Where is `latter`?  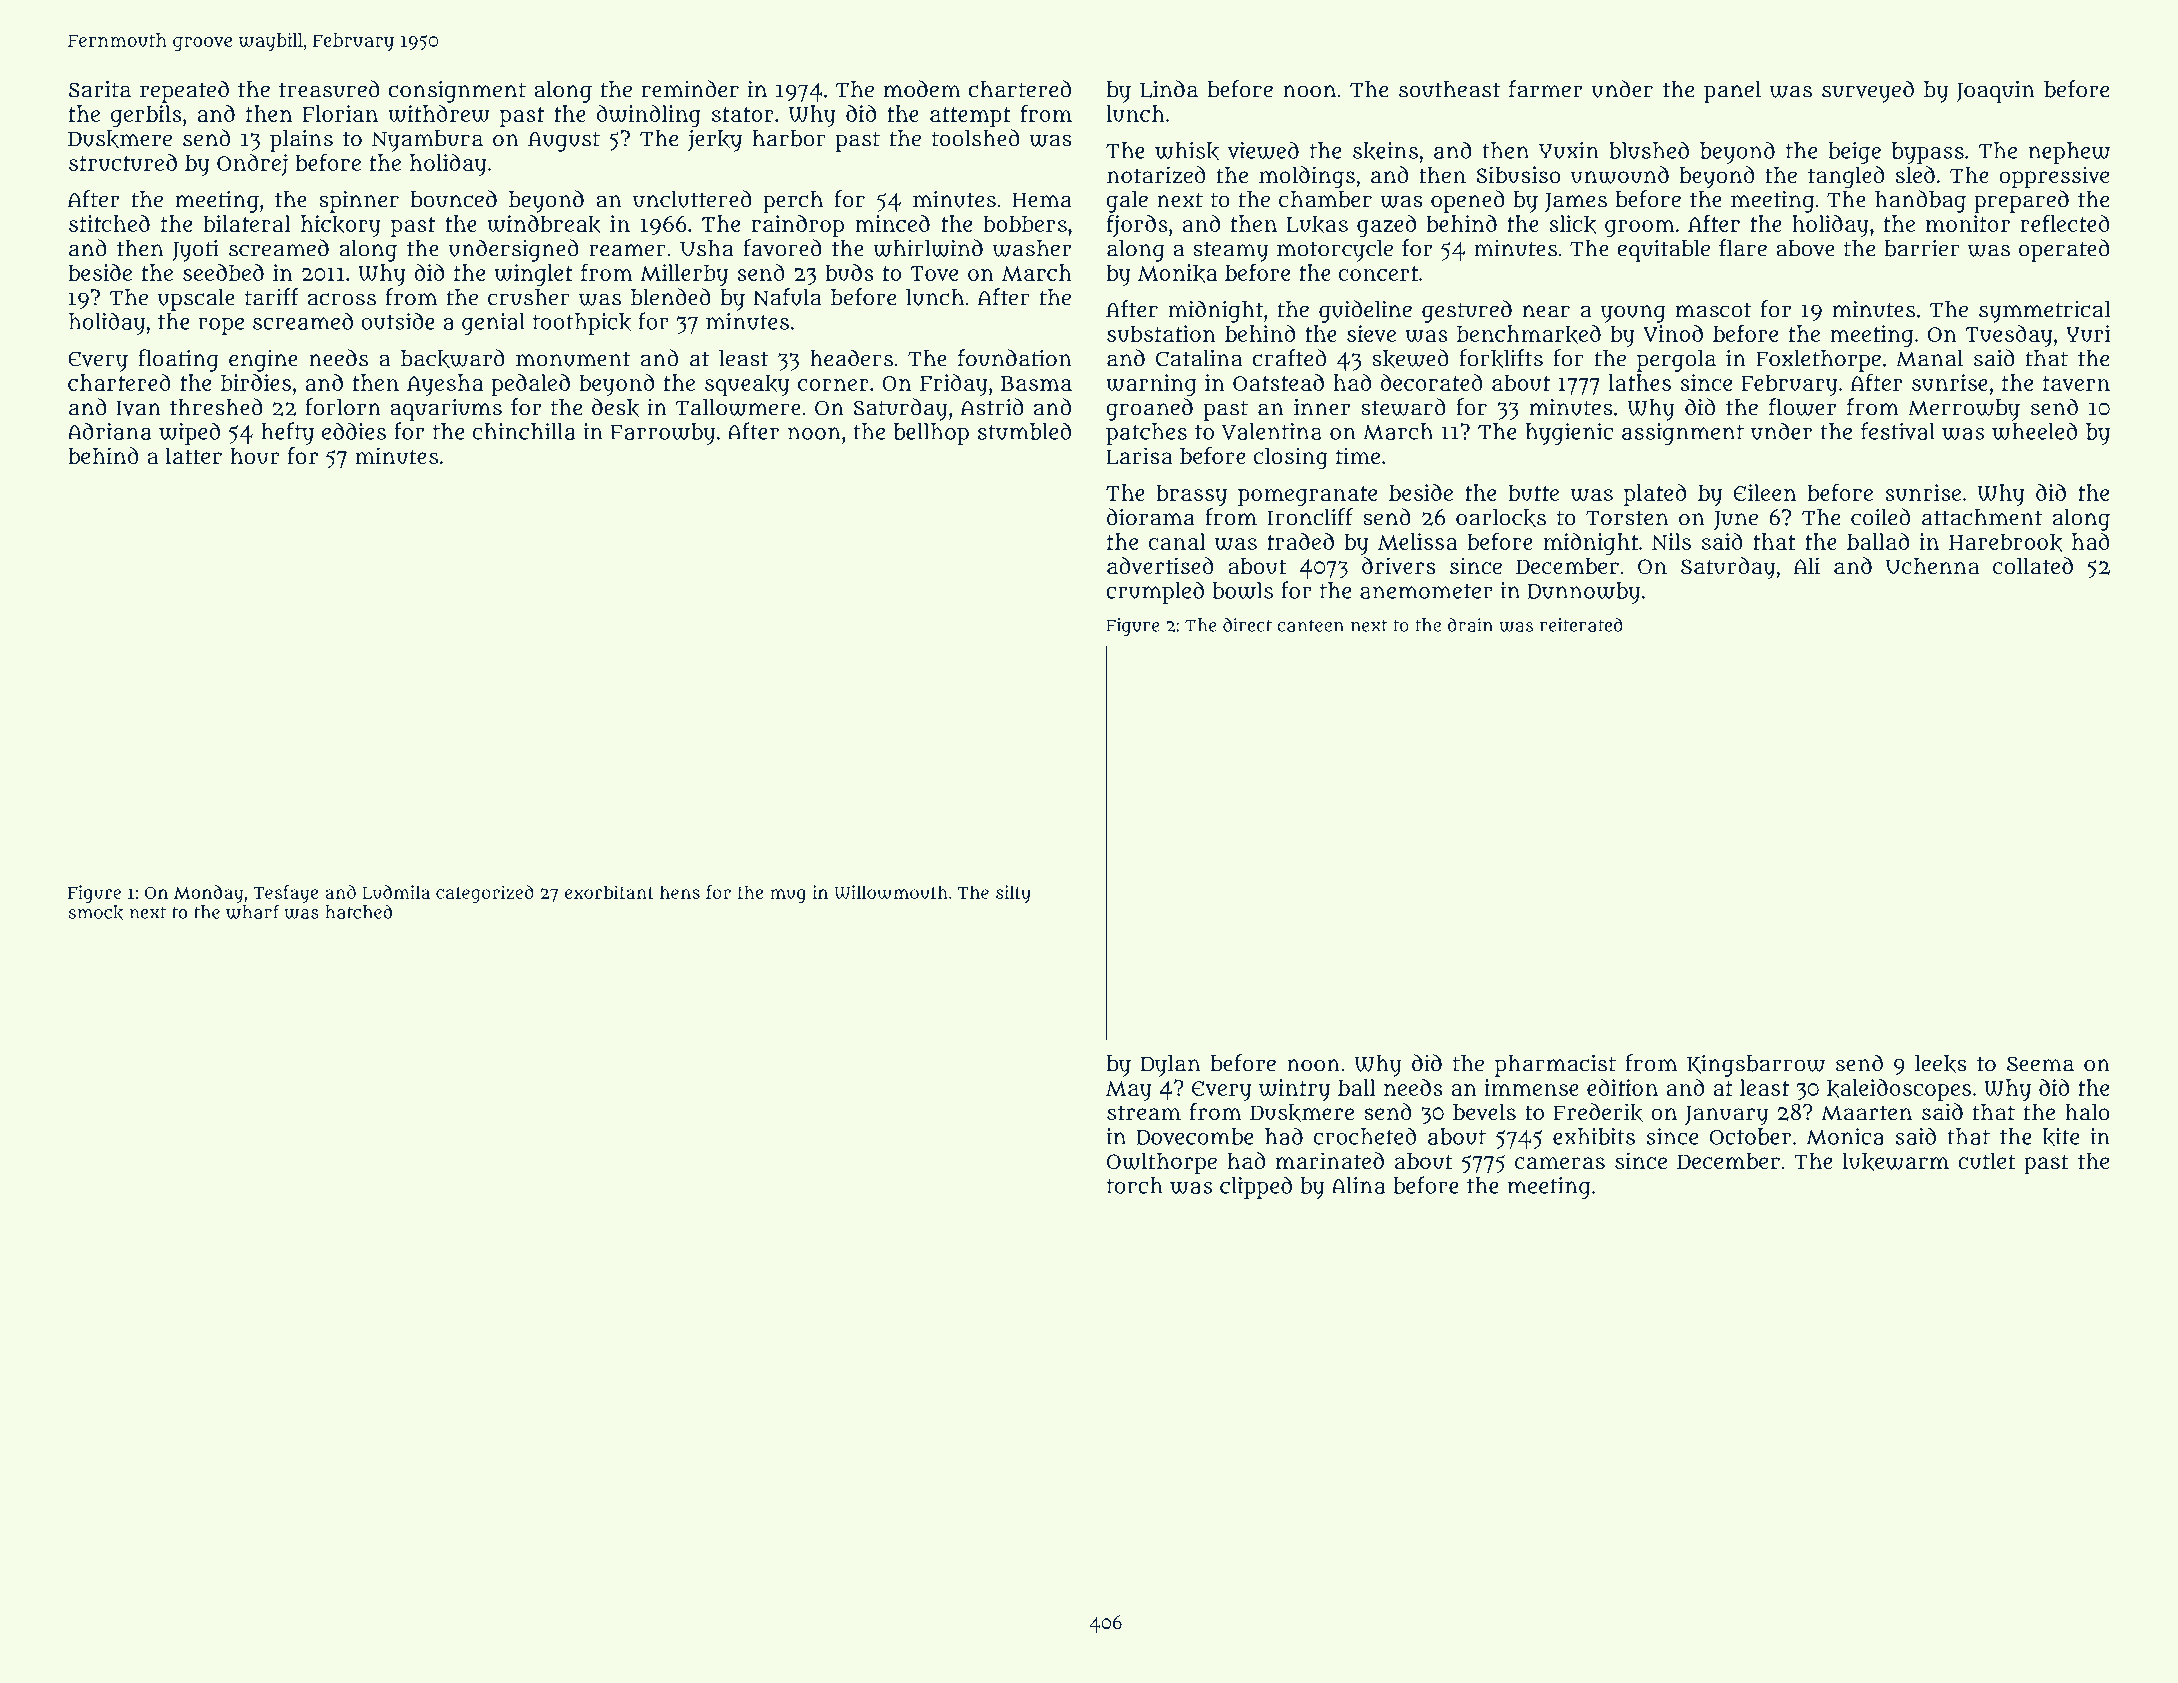
latter is located at coordinates (194, 455).
